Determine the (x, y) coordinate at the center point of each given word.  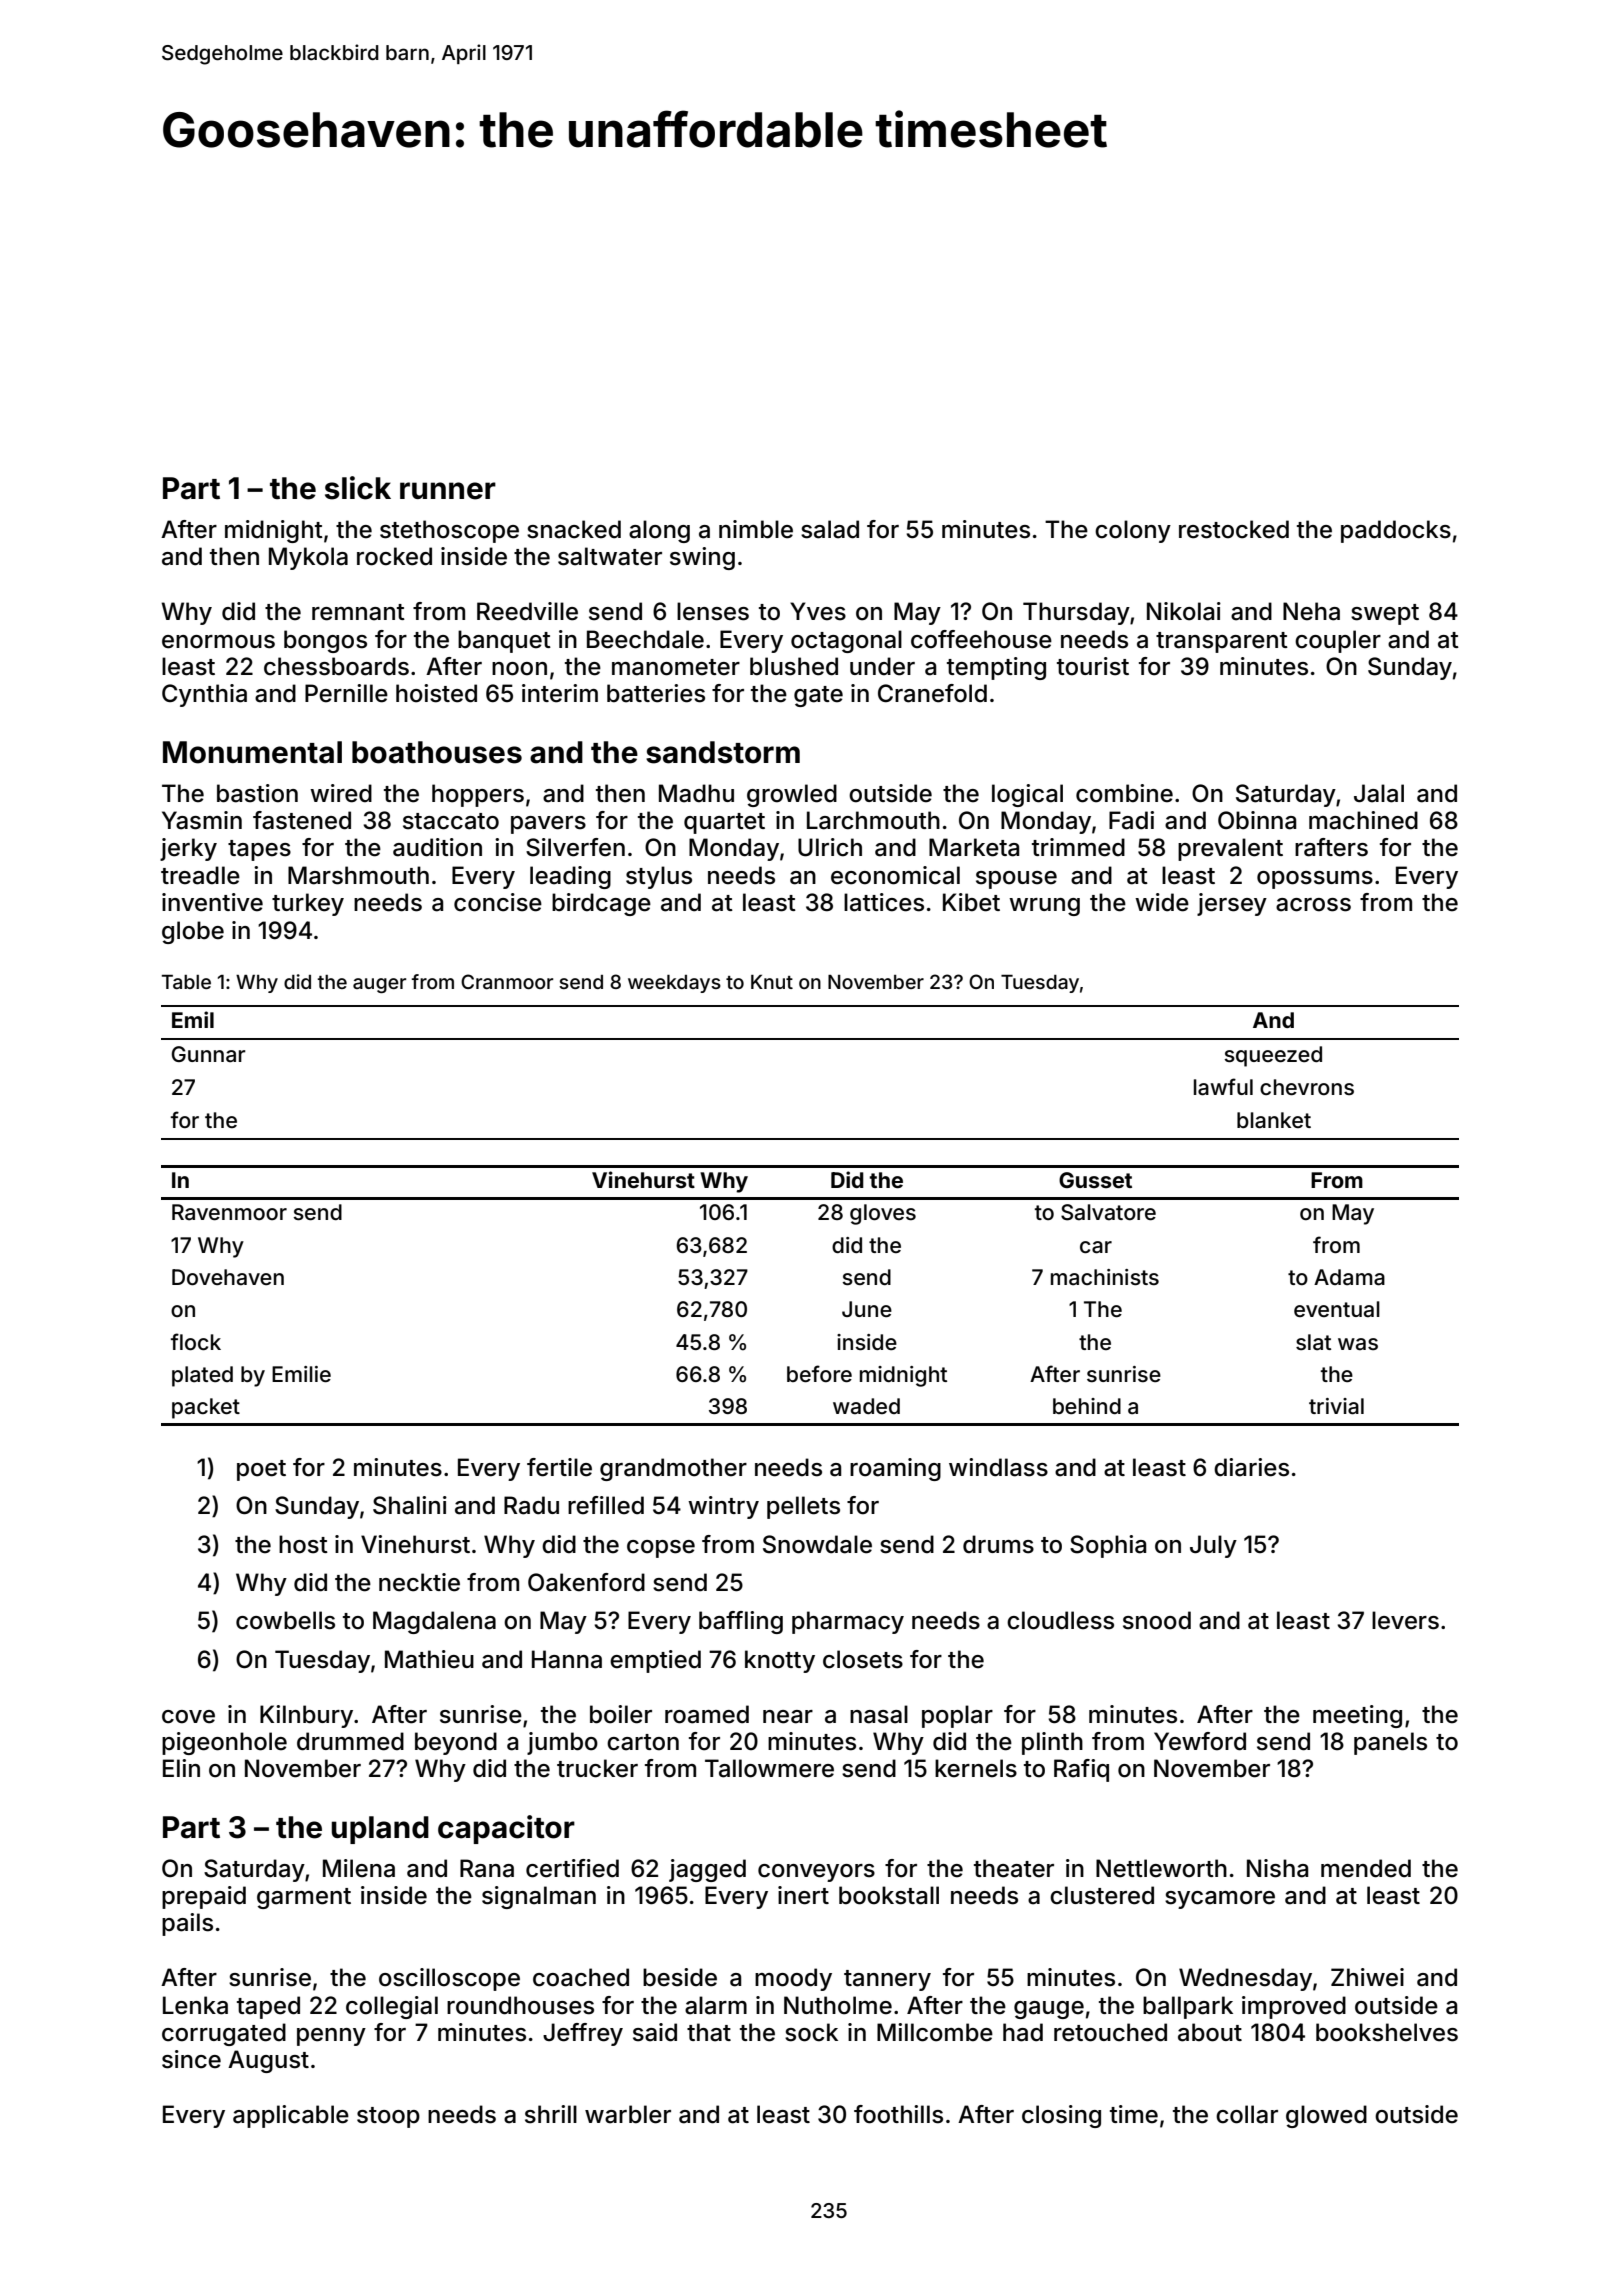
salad (830, 529)
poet (261, 1470)
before (819, 1373)
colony (1133, 531)
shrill (551, 2114)
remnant (358, 612)
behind (1087, 1406)
